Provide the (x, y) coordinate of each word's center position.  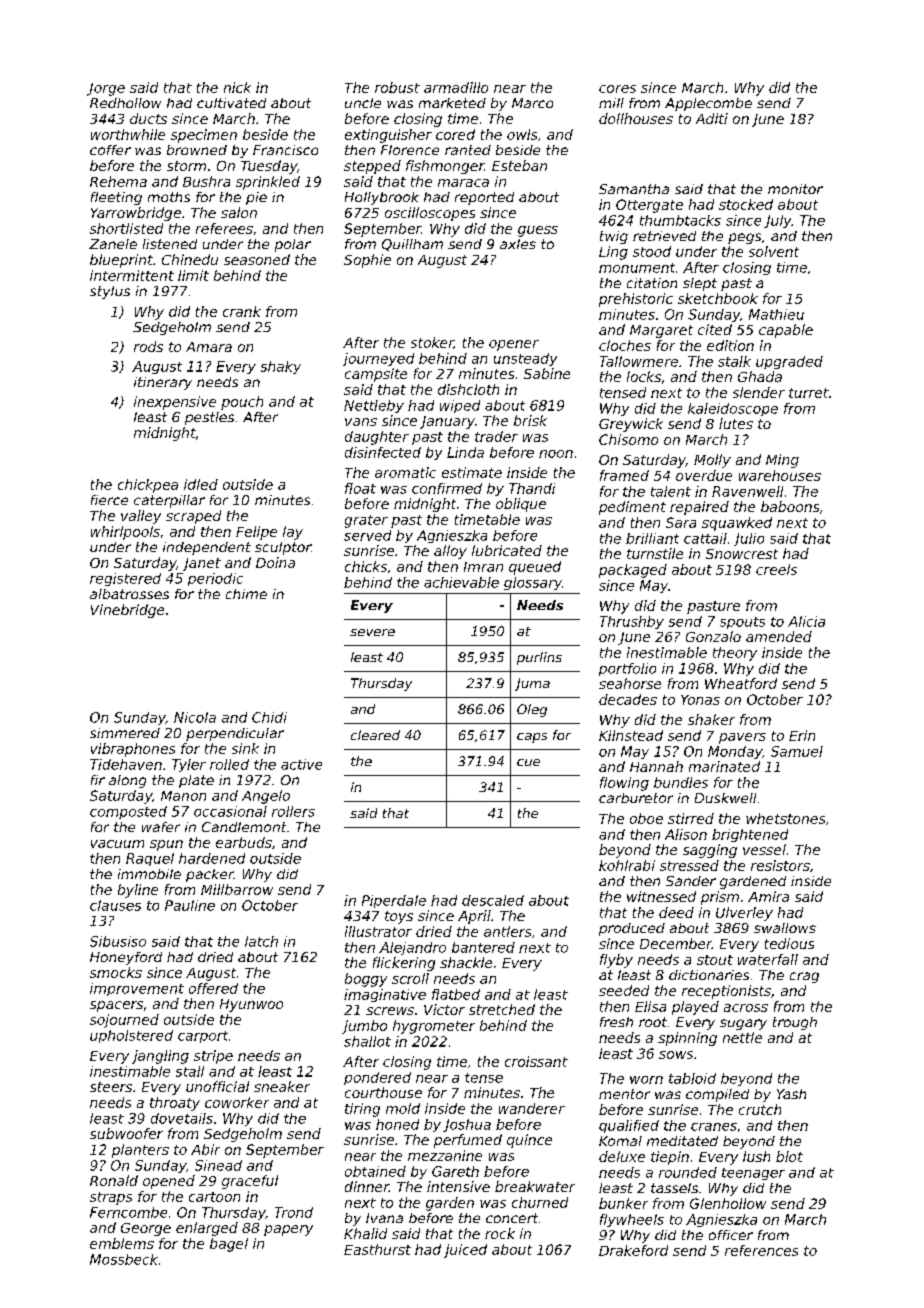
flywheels (632, 1220)
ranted (468, 150)
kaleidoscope (733, 409)
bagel (229, 1245)
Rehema (118, 181)
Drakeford (633, 1250)
